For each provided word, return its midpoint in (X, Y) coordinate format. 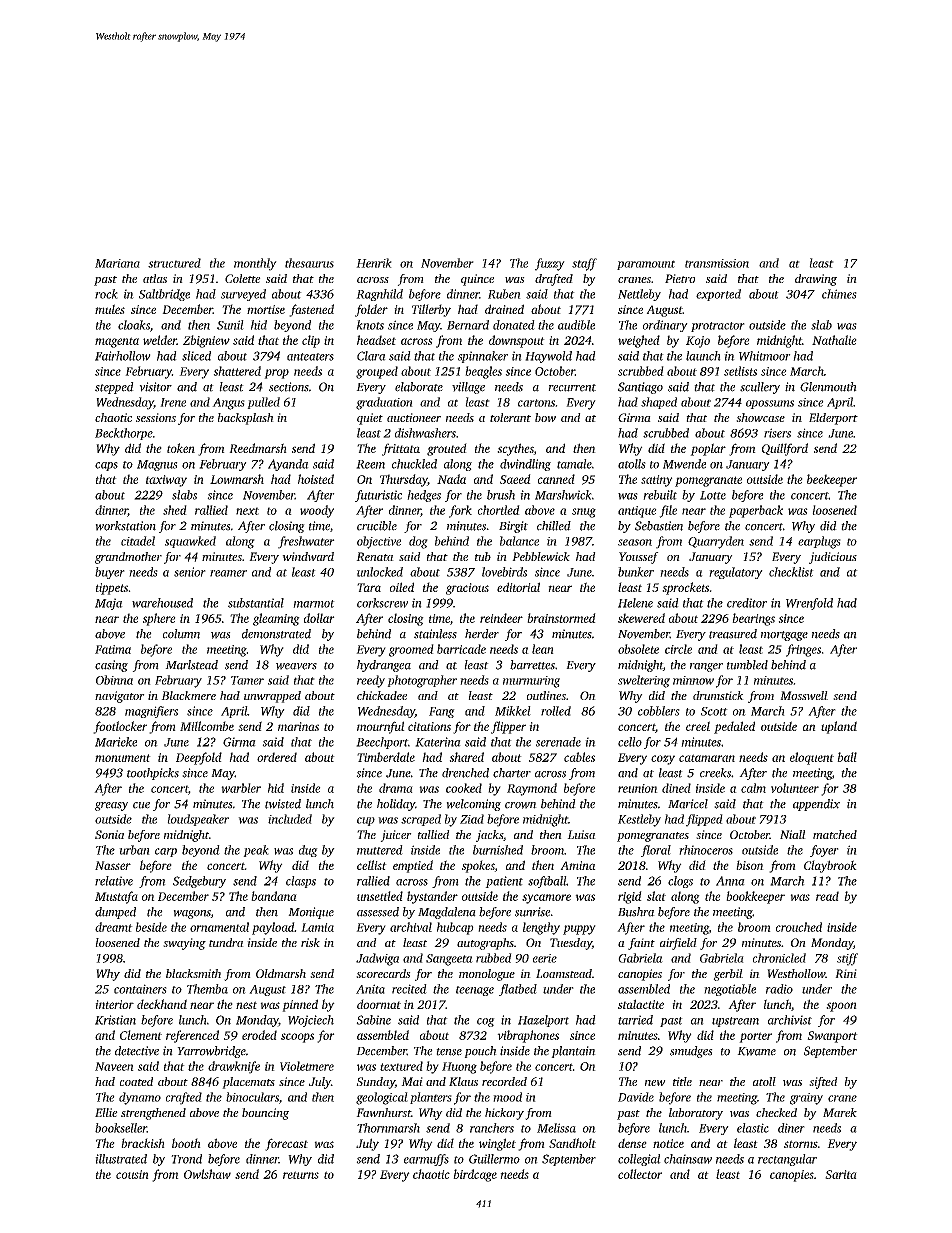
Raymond (532, 789)
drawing (816, 280)
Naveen (114, 1066)
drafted (554, 280)
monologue (487, 975)
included (290, 819)
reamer (228, 573)
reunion (638, 788)
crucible (377, 526)
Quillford (785, 449)
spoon (841, 1007)
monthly (255, 264)
